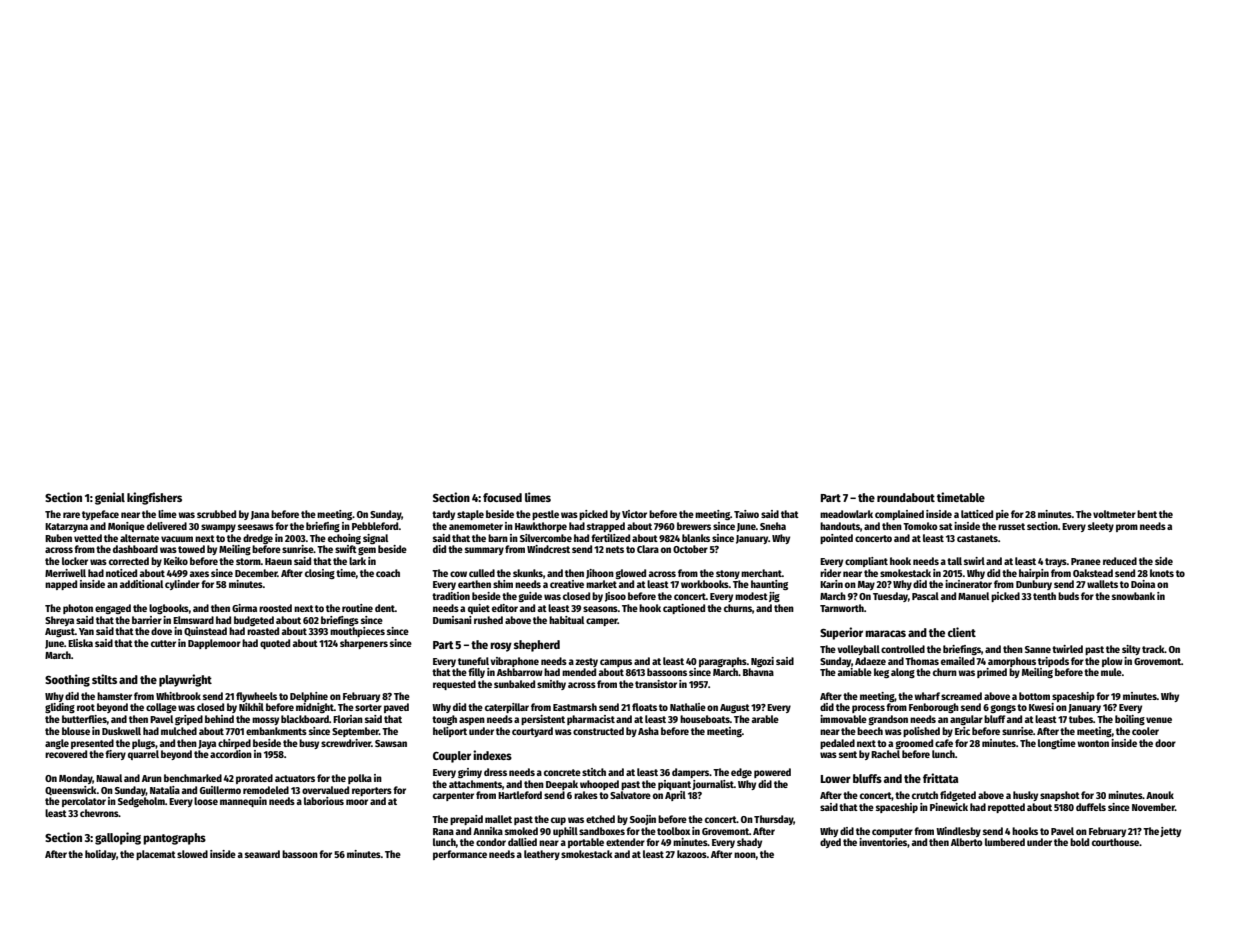 This page has height=952, width=1233. What do you see at coordinates (262, 854) in the page?
I see `seaward` at bounding box center [262, 854].
